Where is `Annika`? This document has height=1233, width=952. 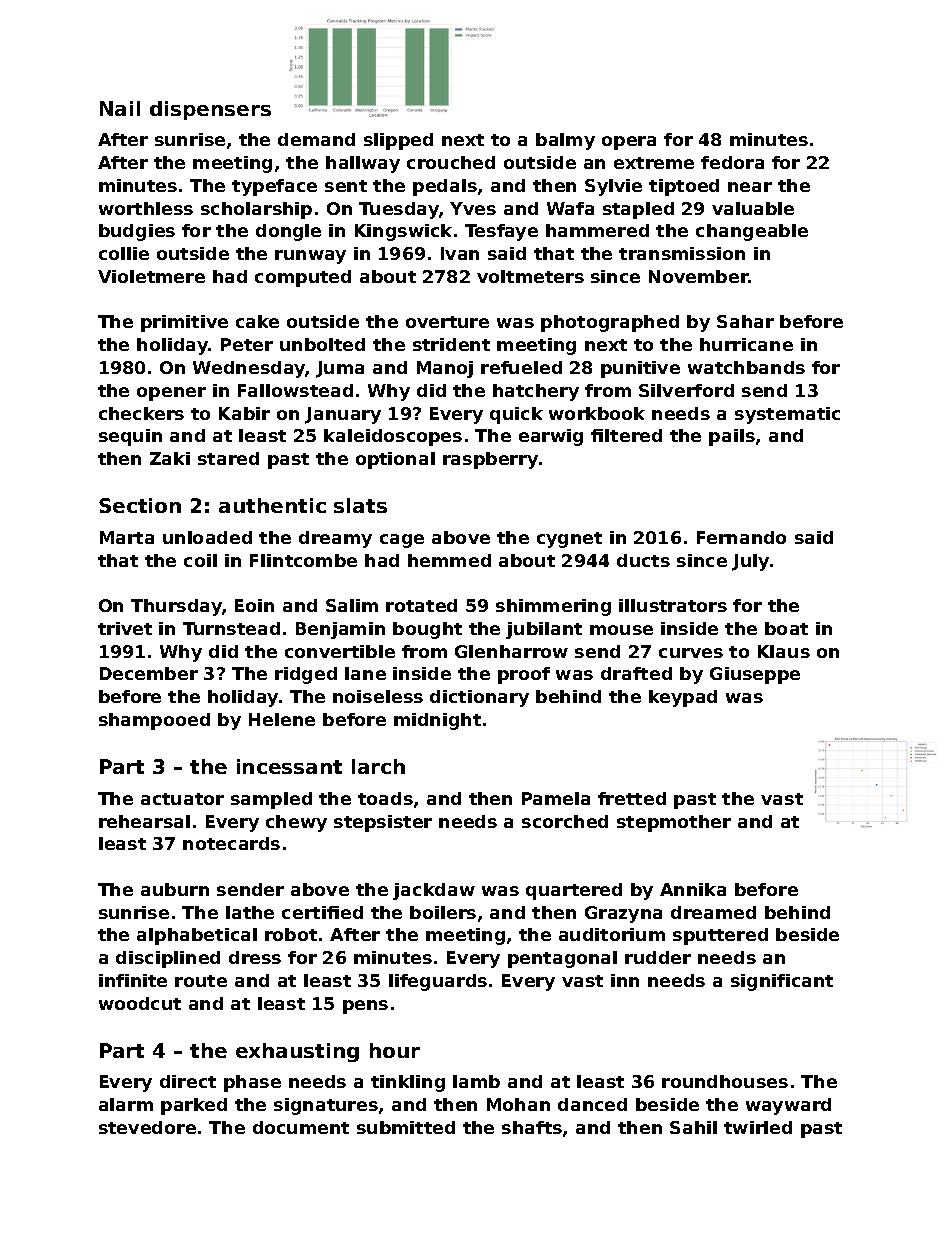 Annika is located at coordinates (693, 889).
